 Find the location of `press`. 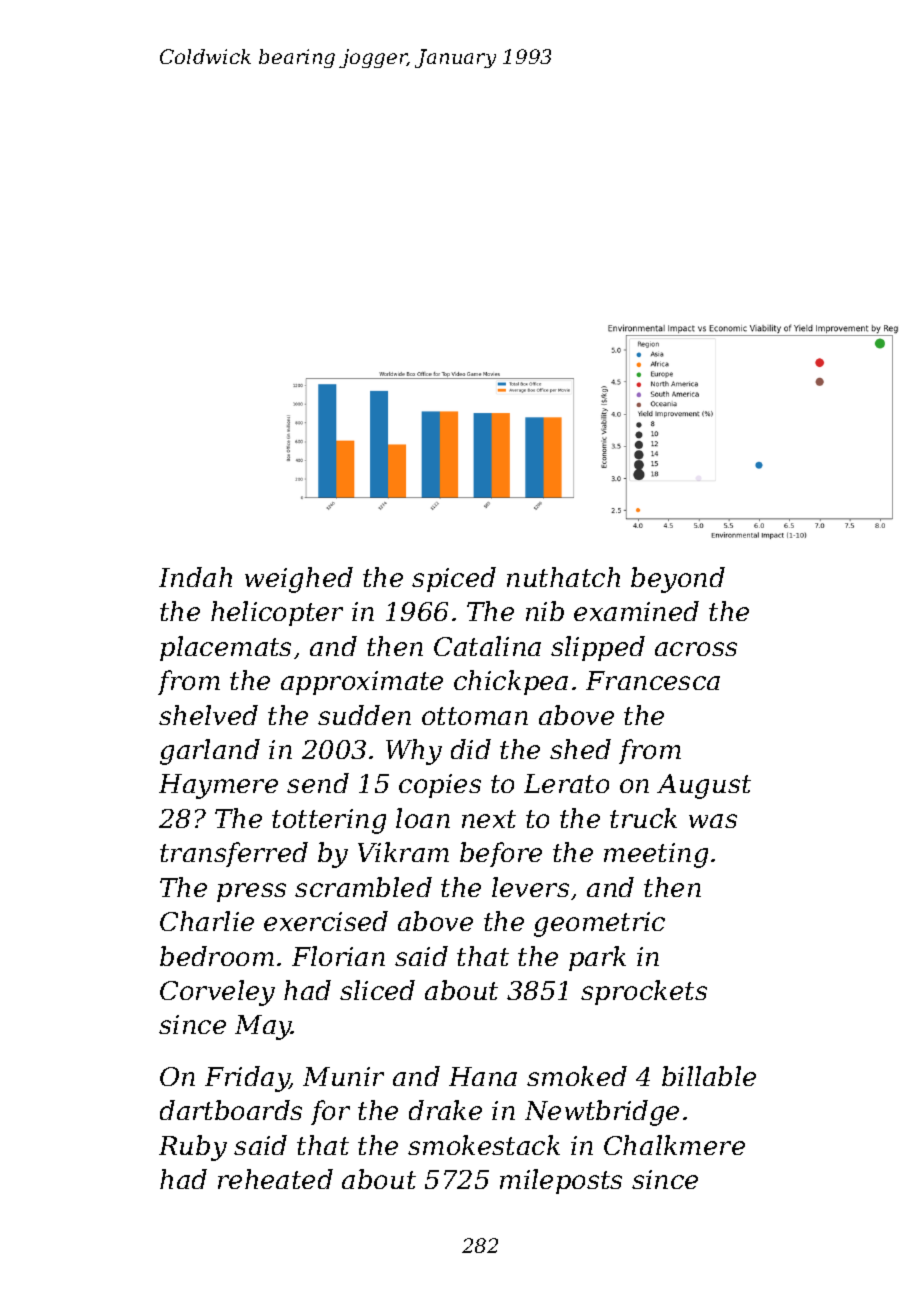

press is located at coordinates (251, 892).
